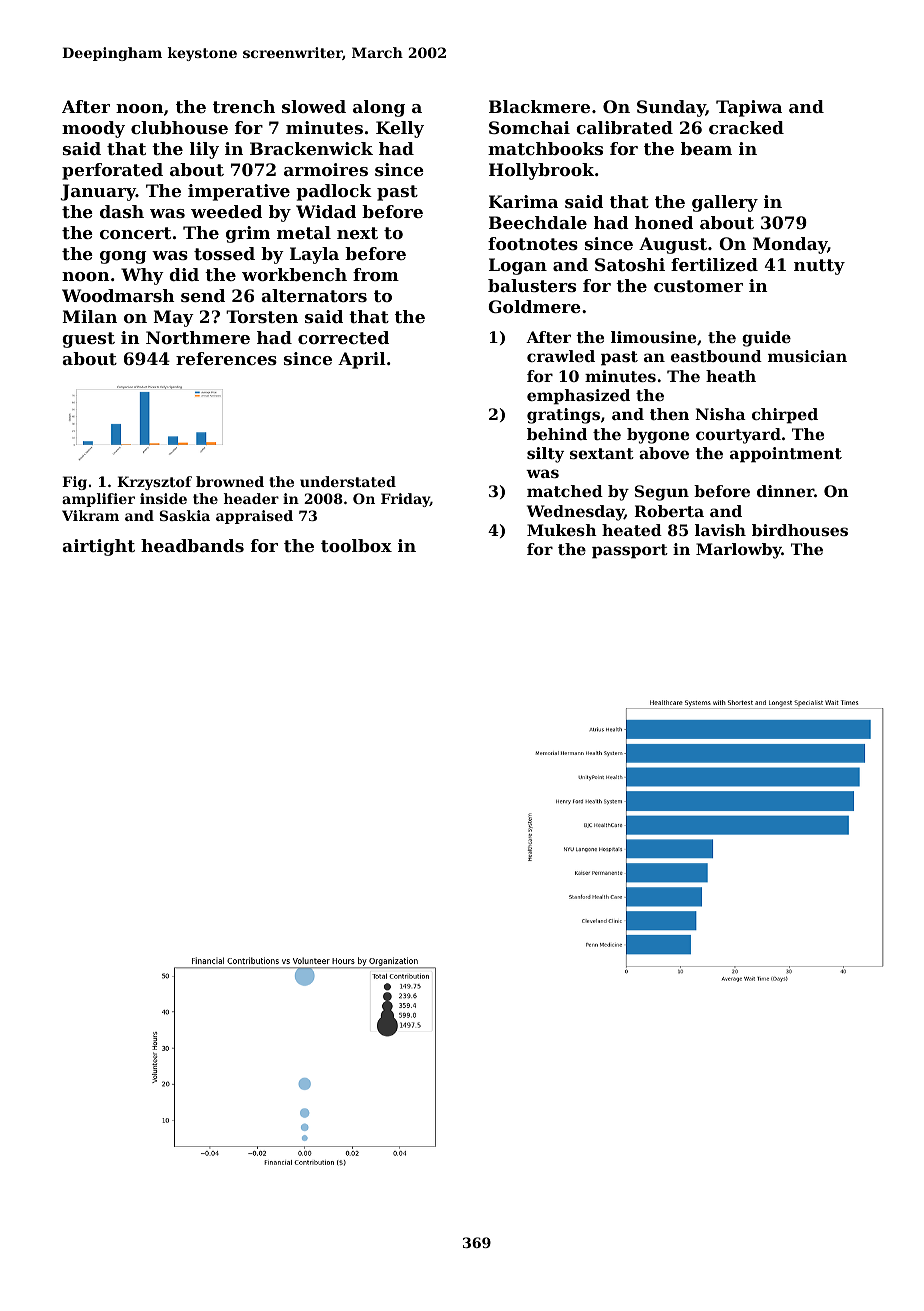 The width and height of the page is (924, 1311). I want to click on appraised, so click(254, 517).
